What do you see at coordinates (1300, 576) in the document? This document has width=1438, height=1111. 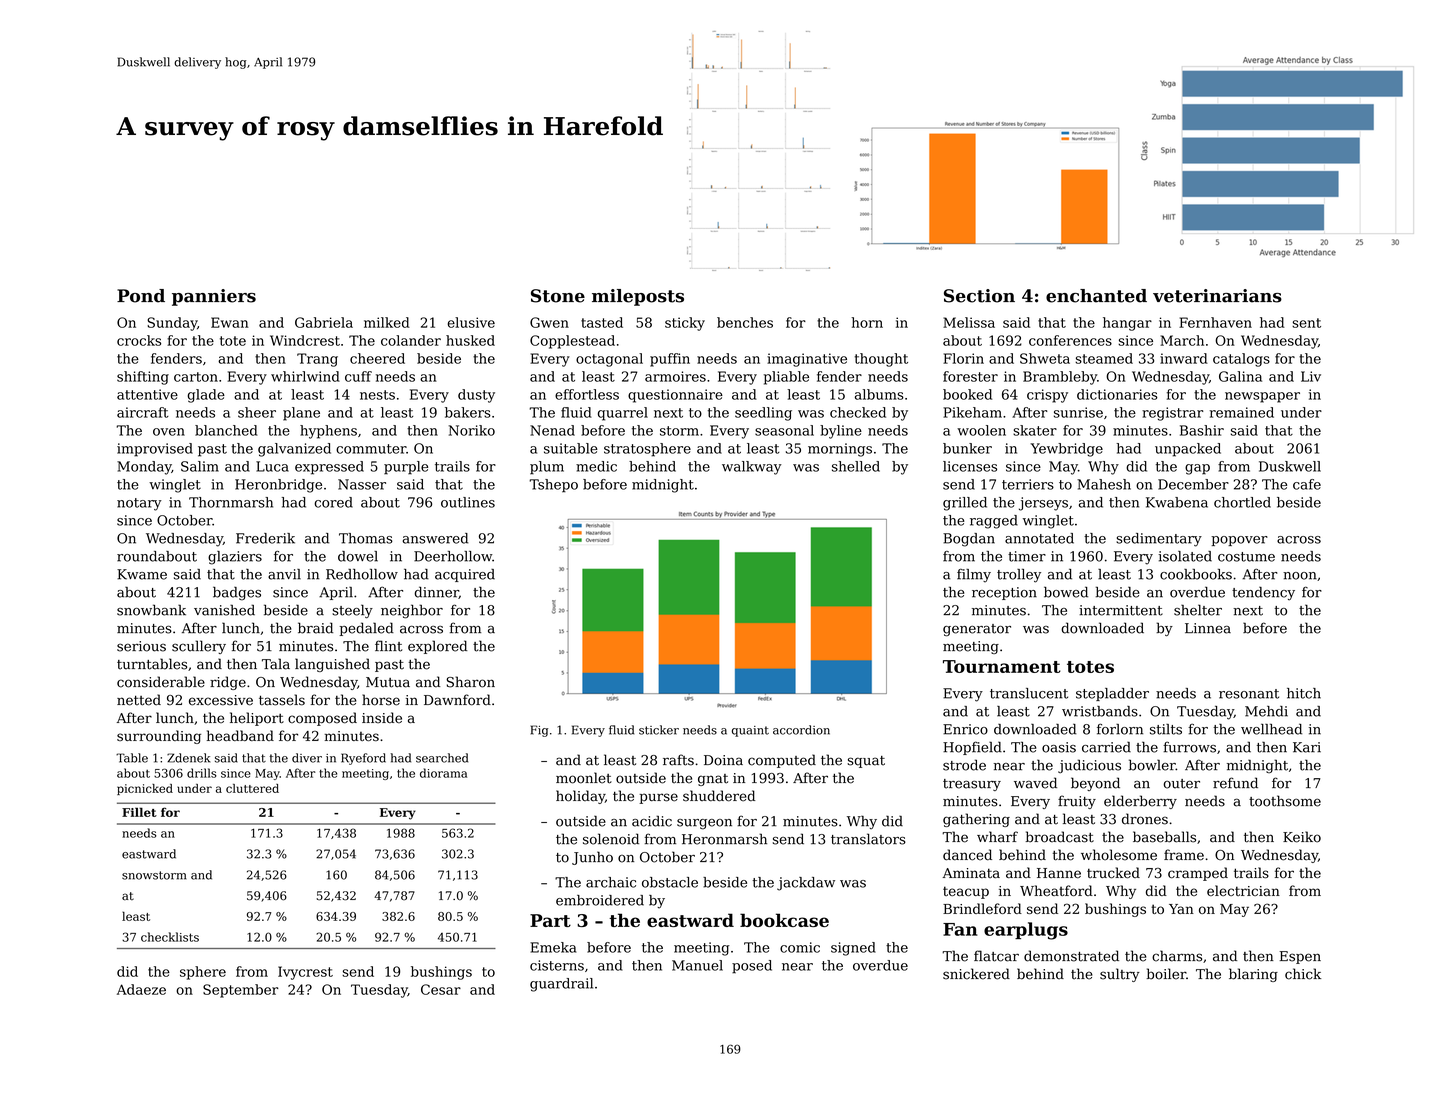 I see `noon` at bounding box center [1300, 576].
